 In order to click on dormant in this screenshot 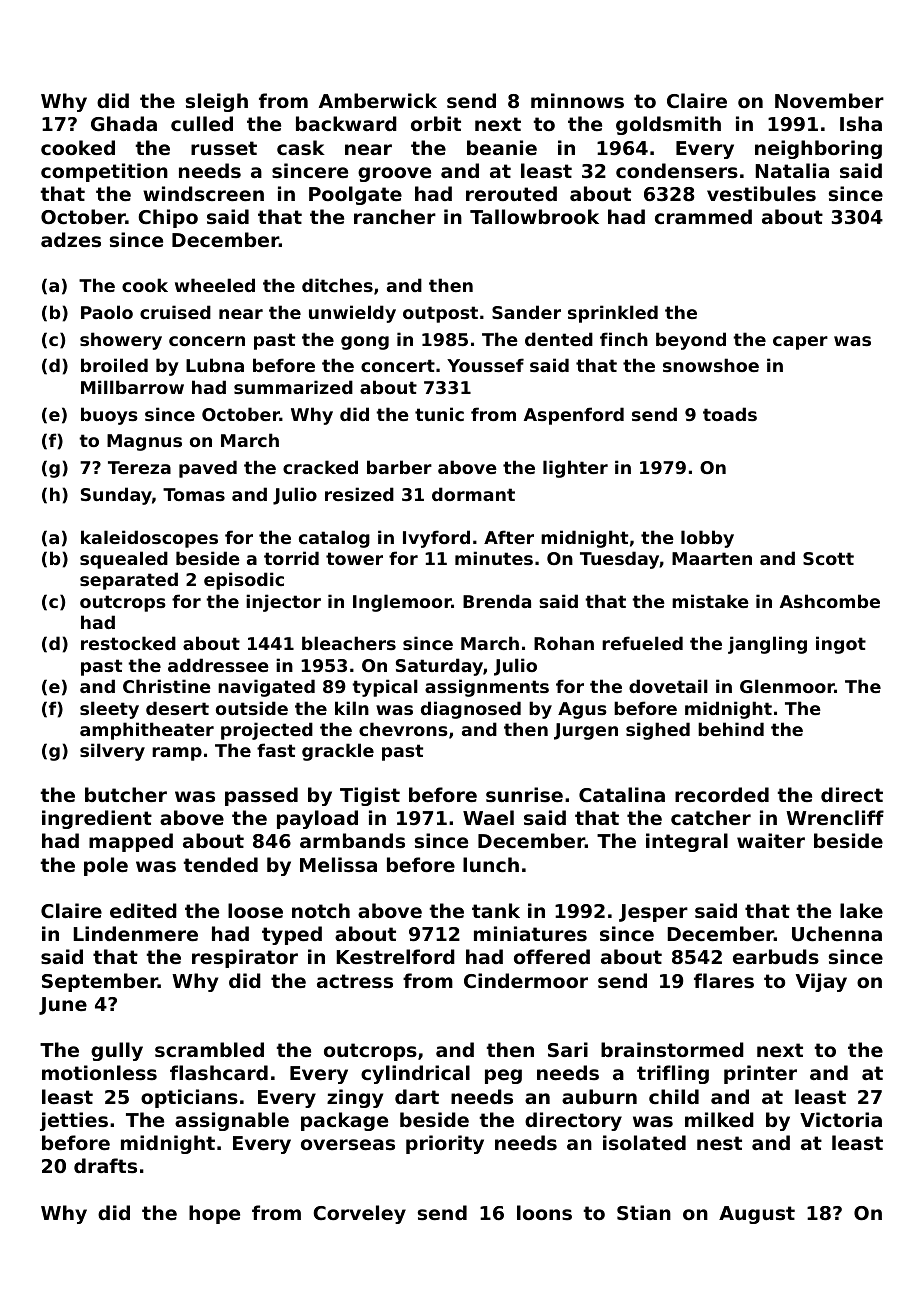, I will do `click(473, 494)`.
